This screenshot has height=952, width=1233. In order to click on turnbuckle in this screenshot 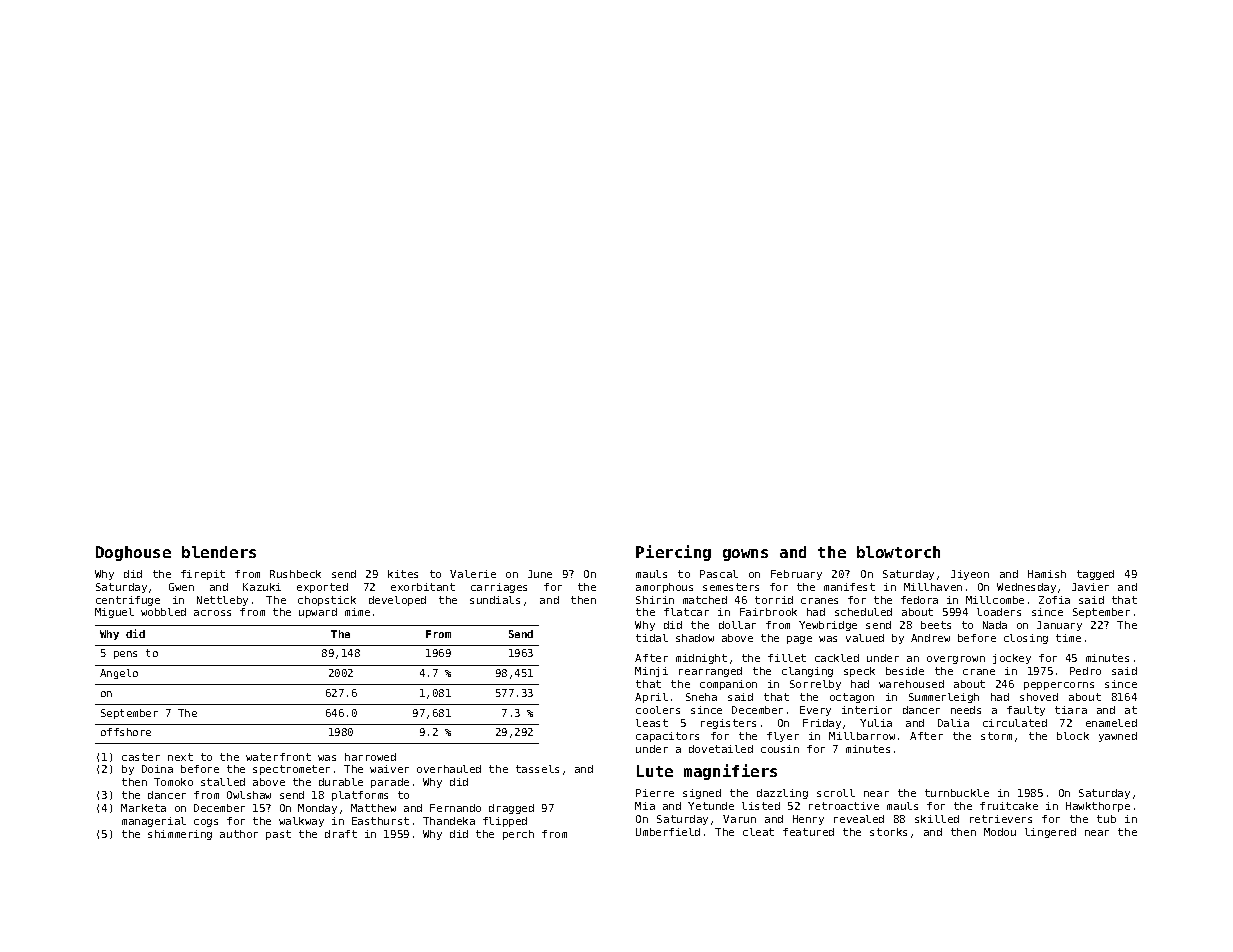, I will do `click(957, 793)`.
